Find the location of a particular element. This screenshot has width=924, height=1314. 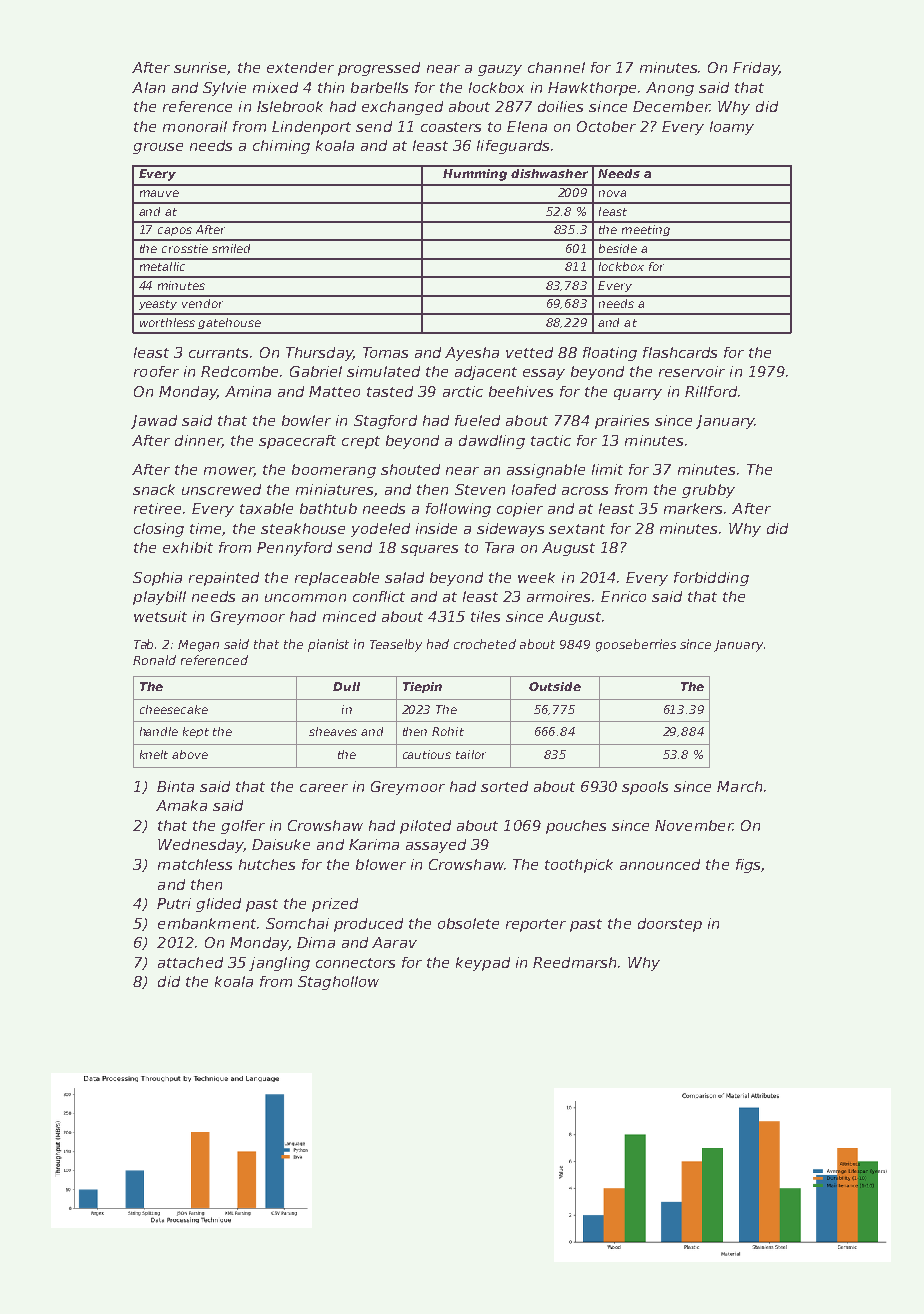

beehives is located at coordinates (521, 391).
